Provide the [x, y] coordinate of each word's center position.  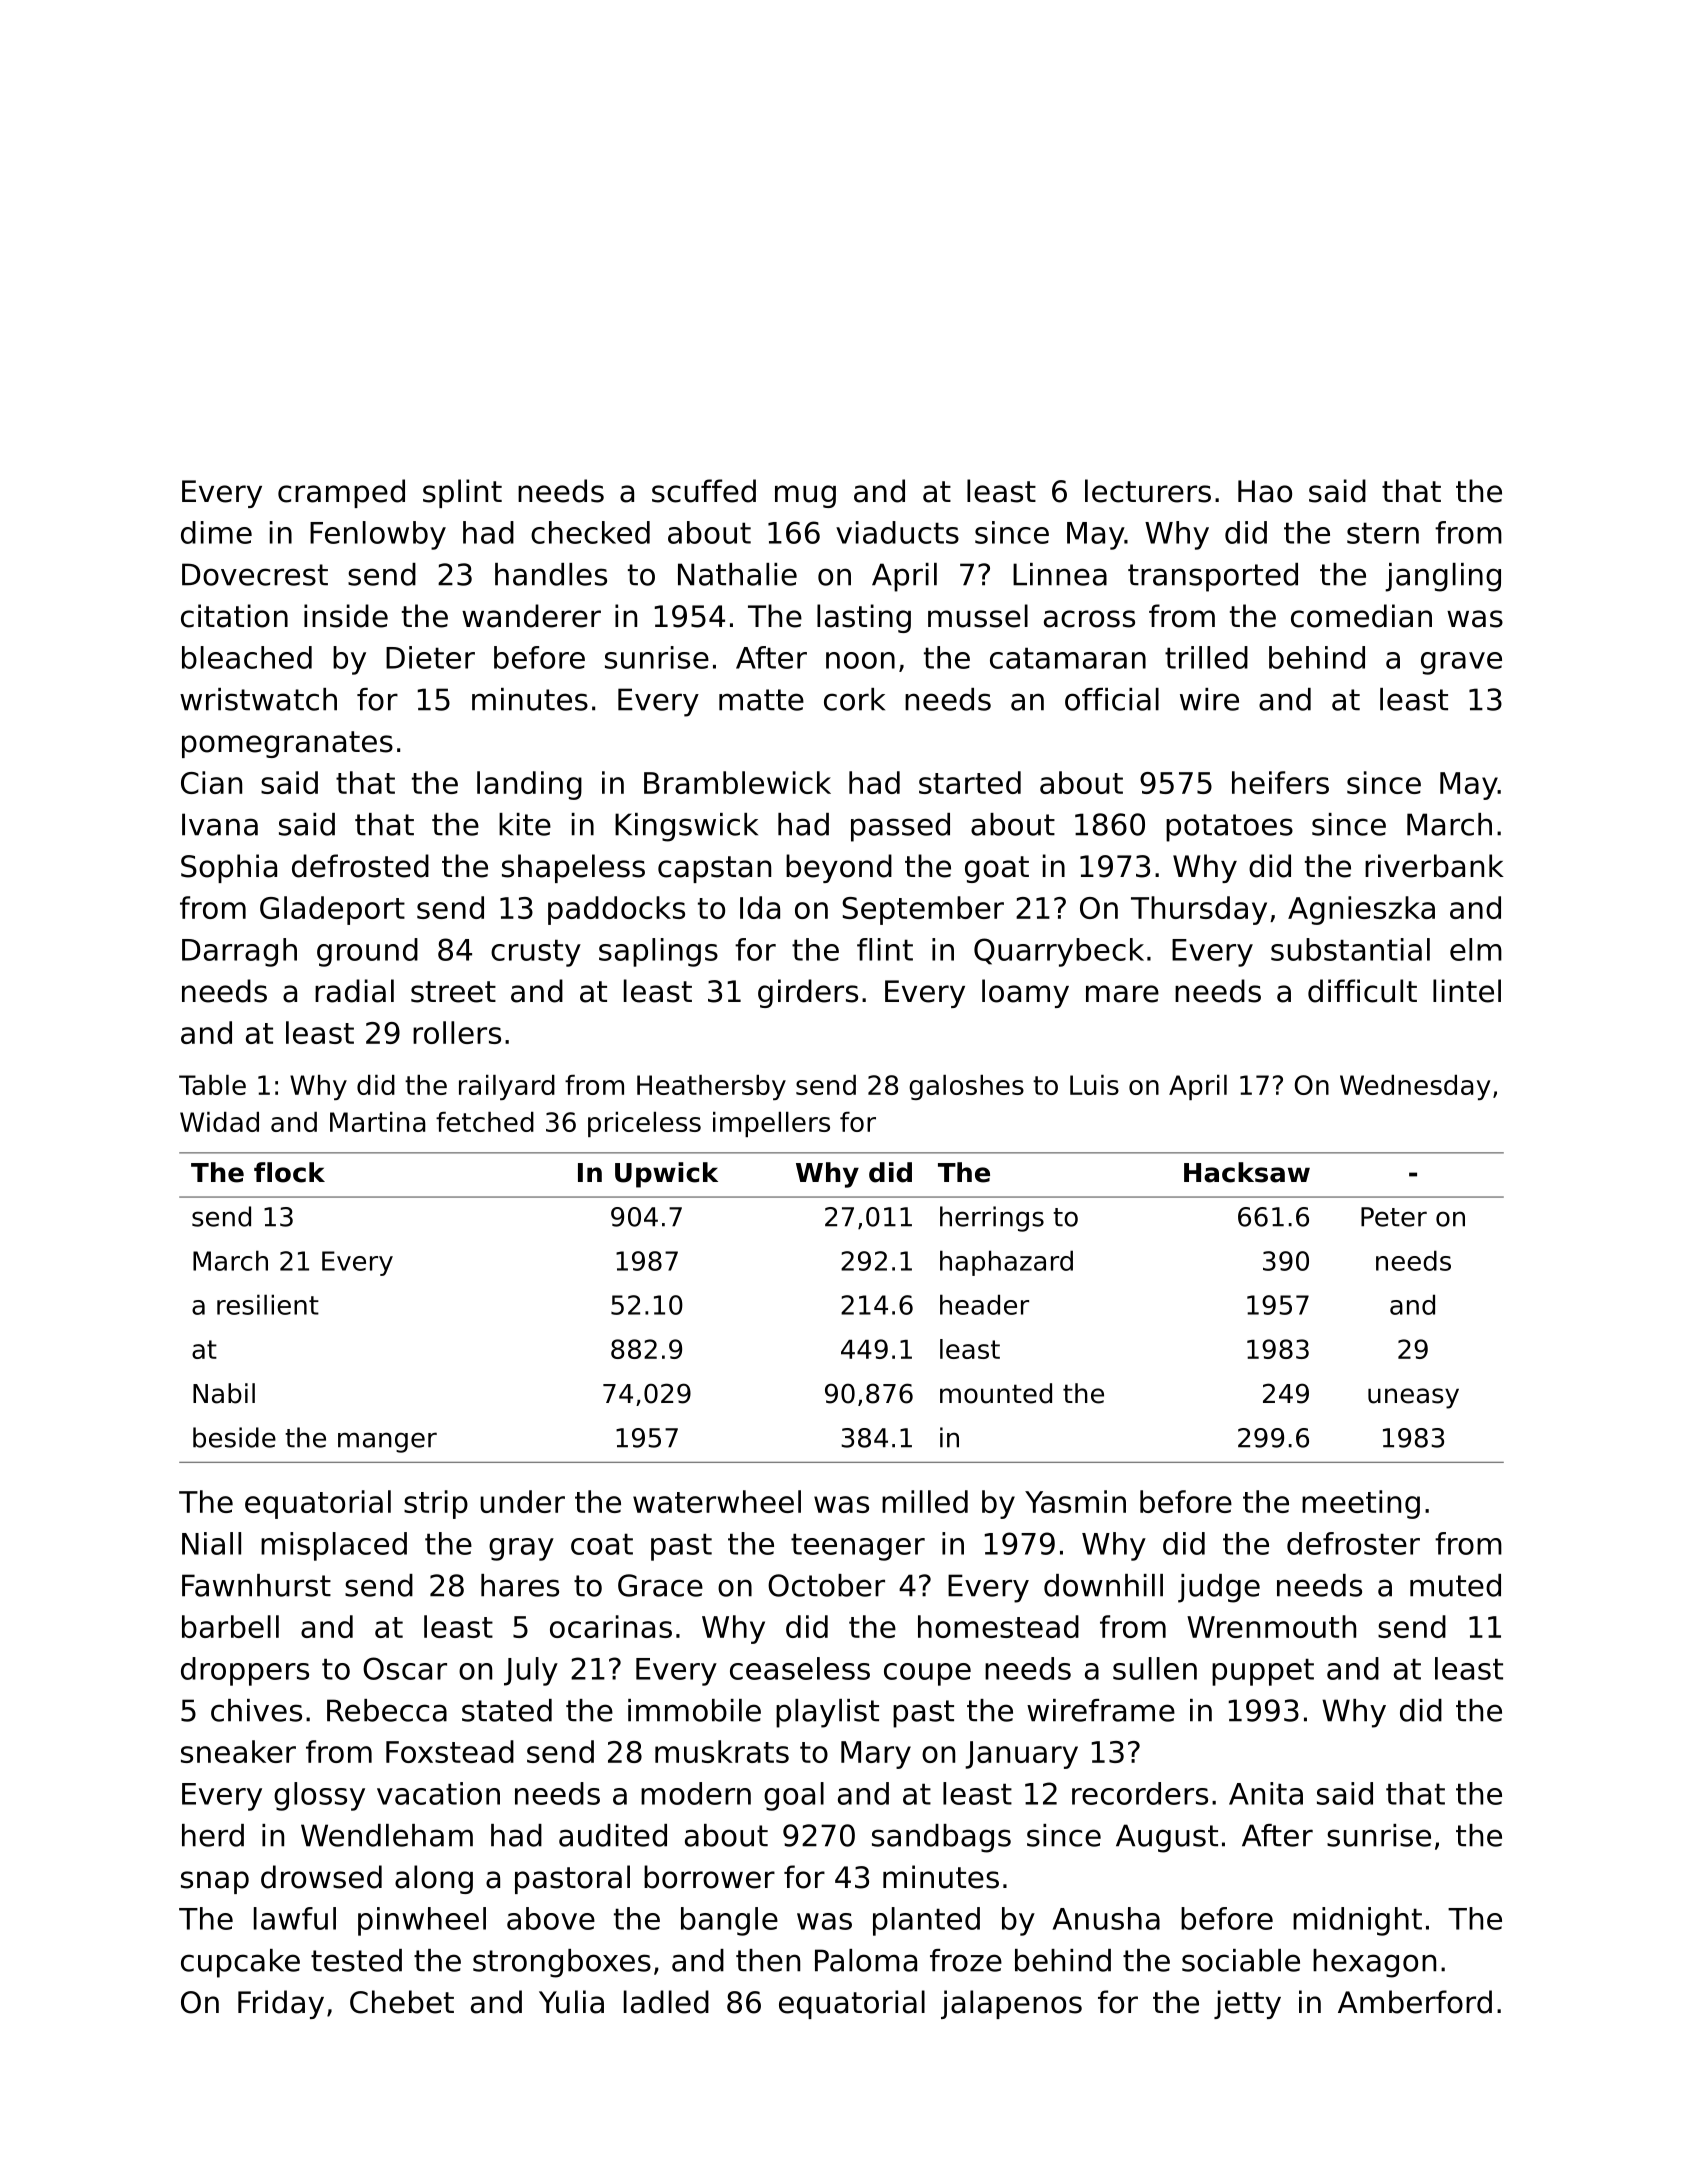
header [984, 1304]
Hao [1265, 491]
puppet [1263, 1672]
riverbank [1434, 866]
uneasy [1413, 1398]
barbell [230, 1626]
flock [289, 1172]
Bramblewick [737, 782]
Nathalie [737, 574]
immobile [694, 1710]
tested [356, 1960]
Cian [211, 782]
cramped [341, 493]
